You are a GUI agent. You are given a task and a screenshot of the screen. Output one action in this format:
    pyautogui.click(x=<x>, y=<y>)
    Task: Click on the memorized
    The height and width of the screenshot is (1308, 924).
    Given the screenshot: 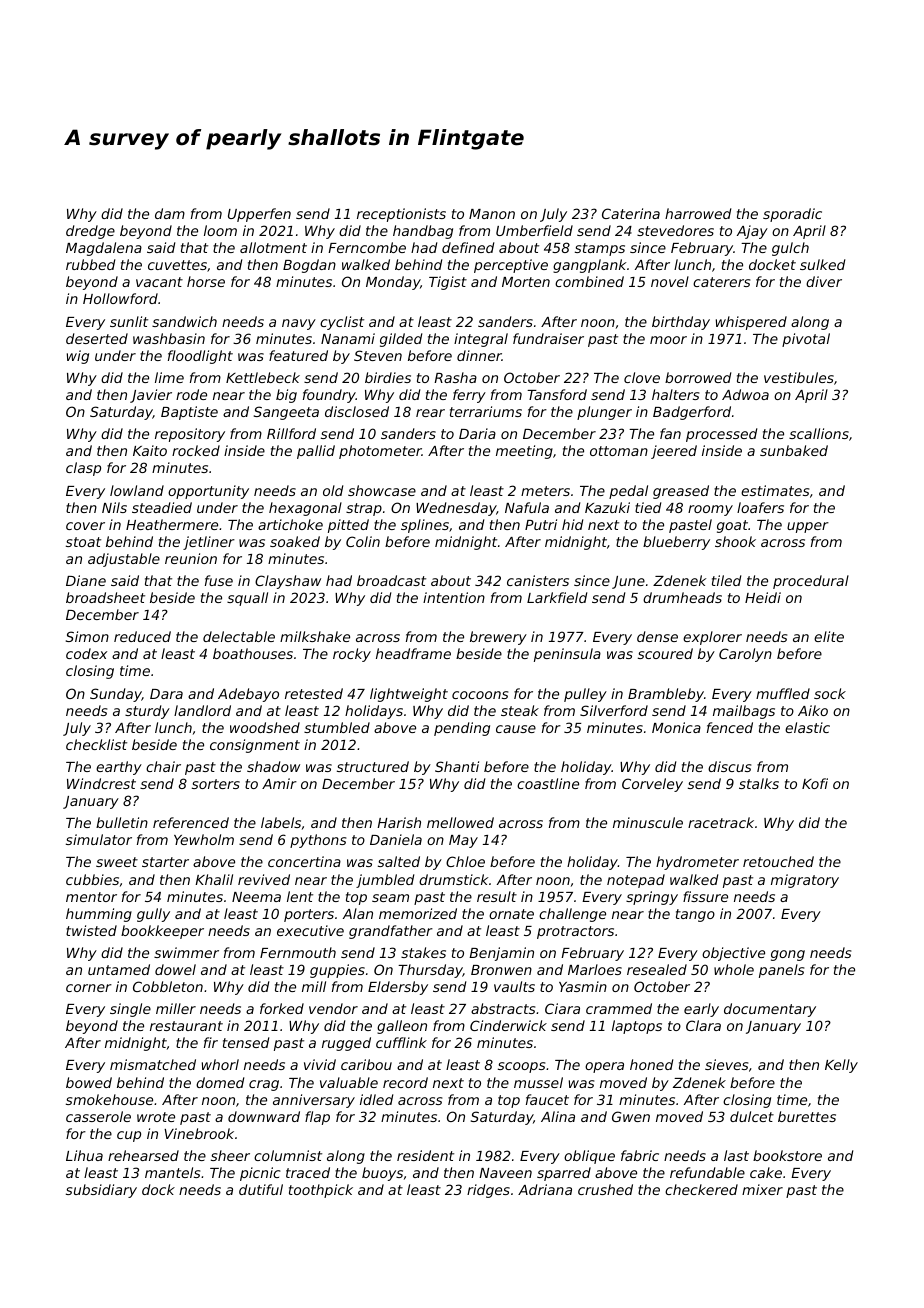 What is the action you would take?
    pyautogui.click(x=418, y=913)
